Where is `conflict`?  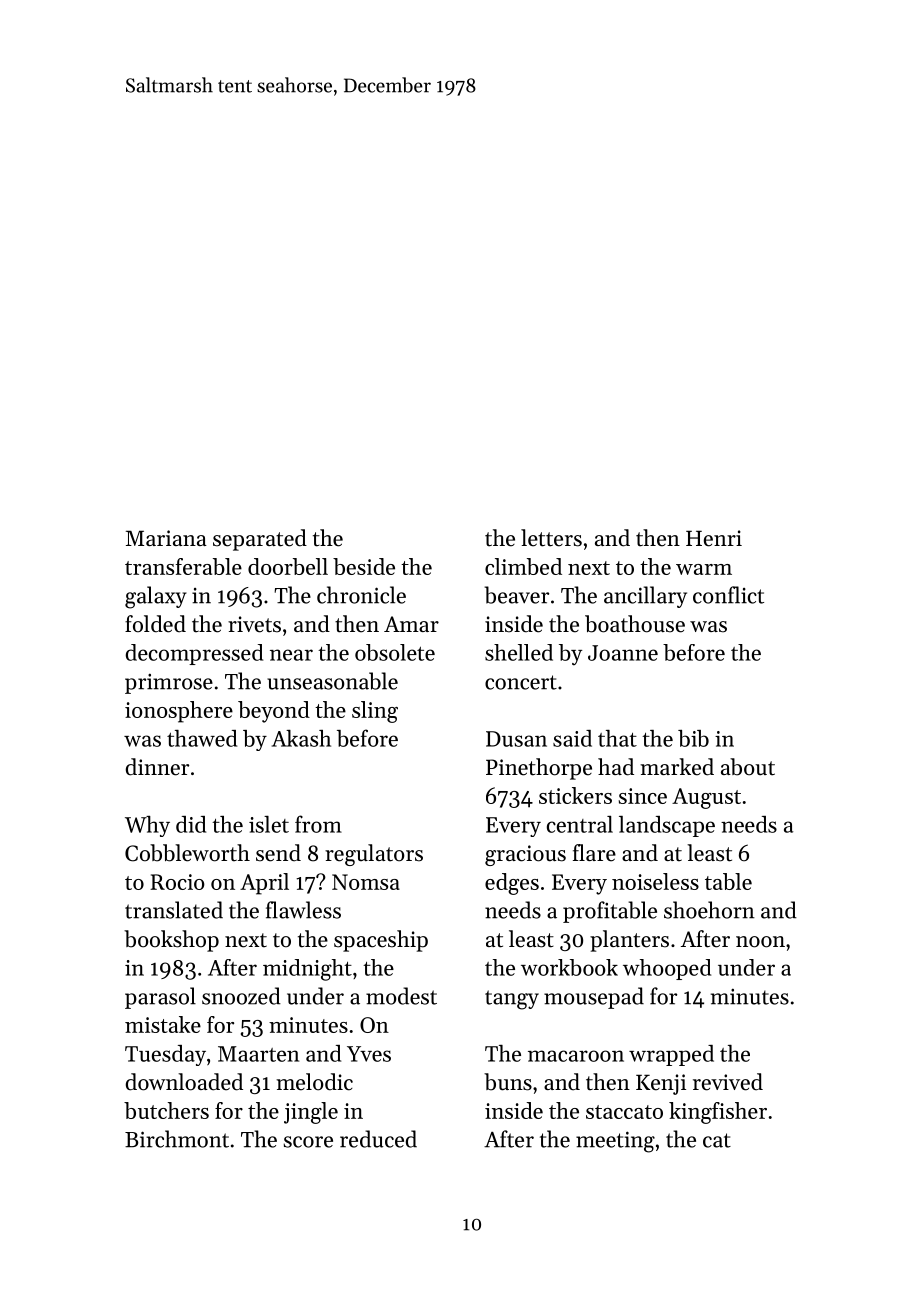
conflict is located at coordinates (728, 595).
